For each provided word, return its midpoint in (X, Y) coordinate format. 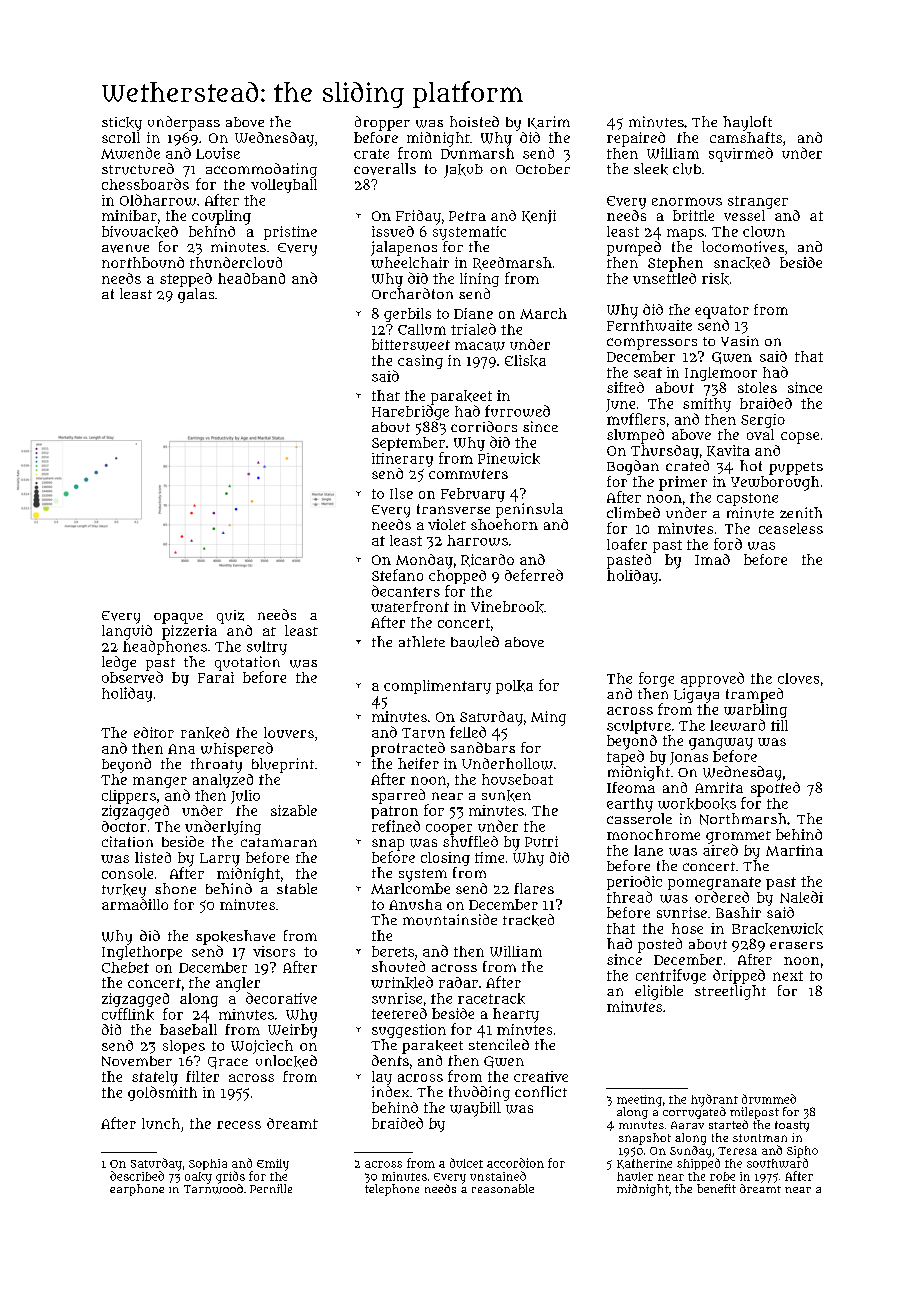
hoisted (474, 121)
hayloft (747, 123)
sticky (122, 124)
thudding (479, 1093)
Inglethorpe (142, 953)
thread (629, 897)
